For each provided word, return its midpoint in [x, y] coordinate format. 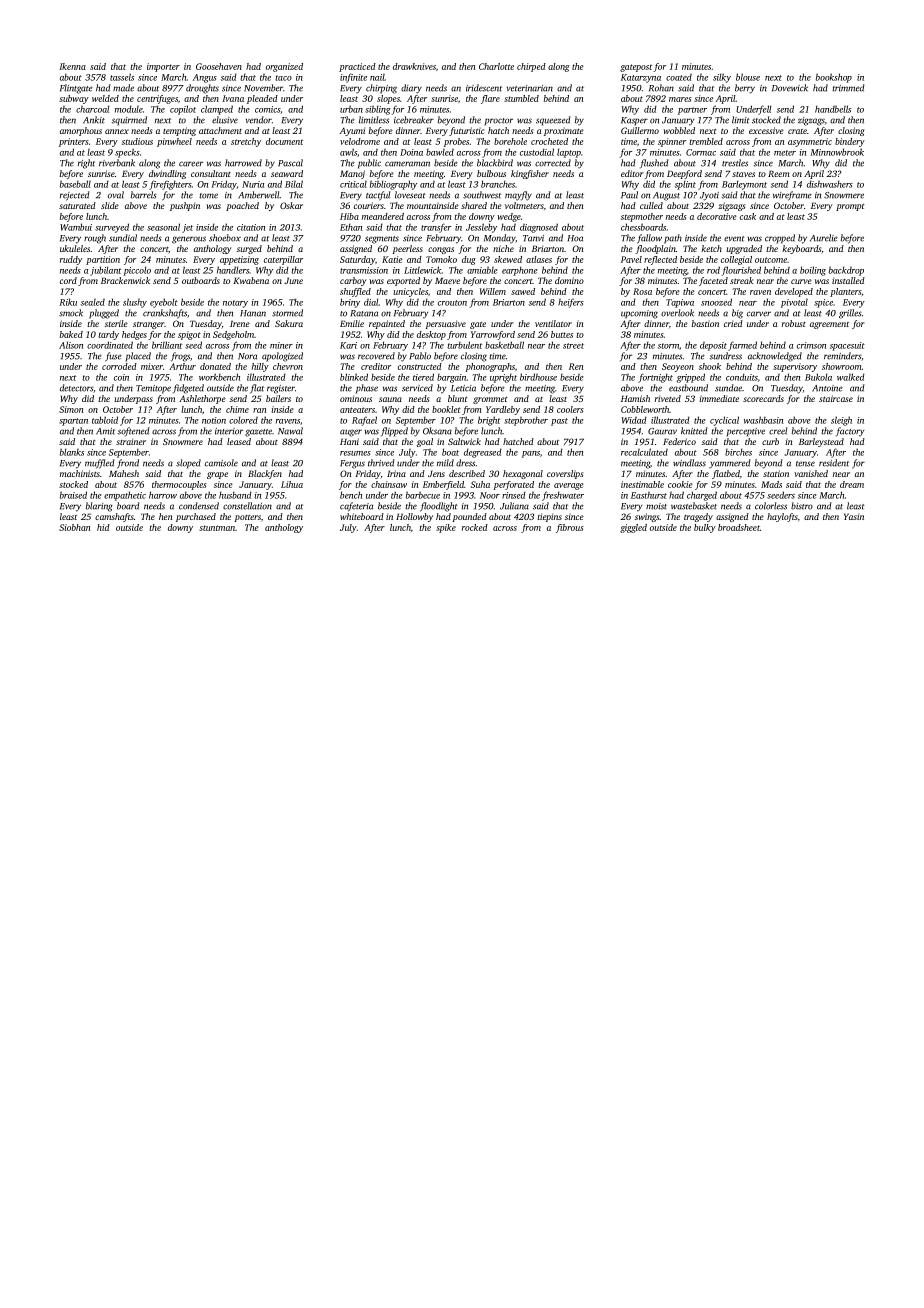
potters [248, 518]
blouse [748, 77]
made [123, 88]
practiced [357, 67]
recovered [376, 356]
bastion [705, 323]
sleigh [841, 421]
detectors [76, 388]
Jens [436, 473]
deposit [713, 346]
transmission [364, 270]
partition [103, 260]
